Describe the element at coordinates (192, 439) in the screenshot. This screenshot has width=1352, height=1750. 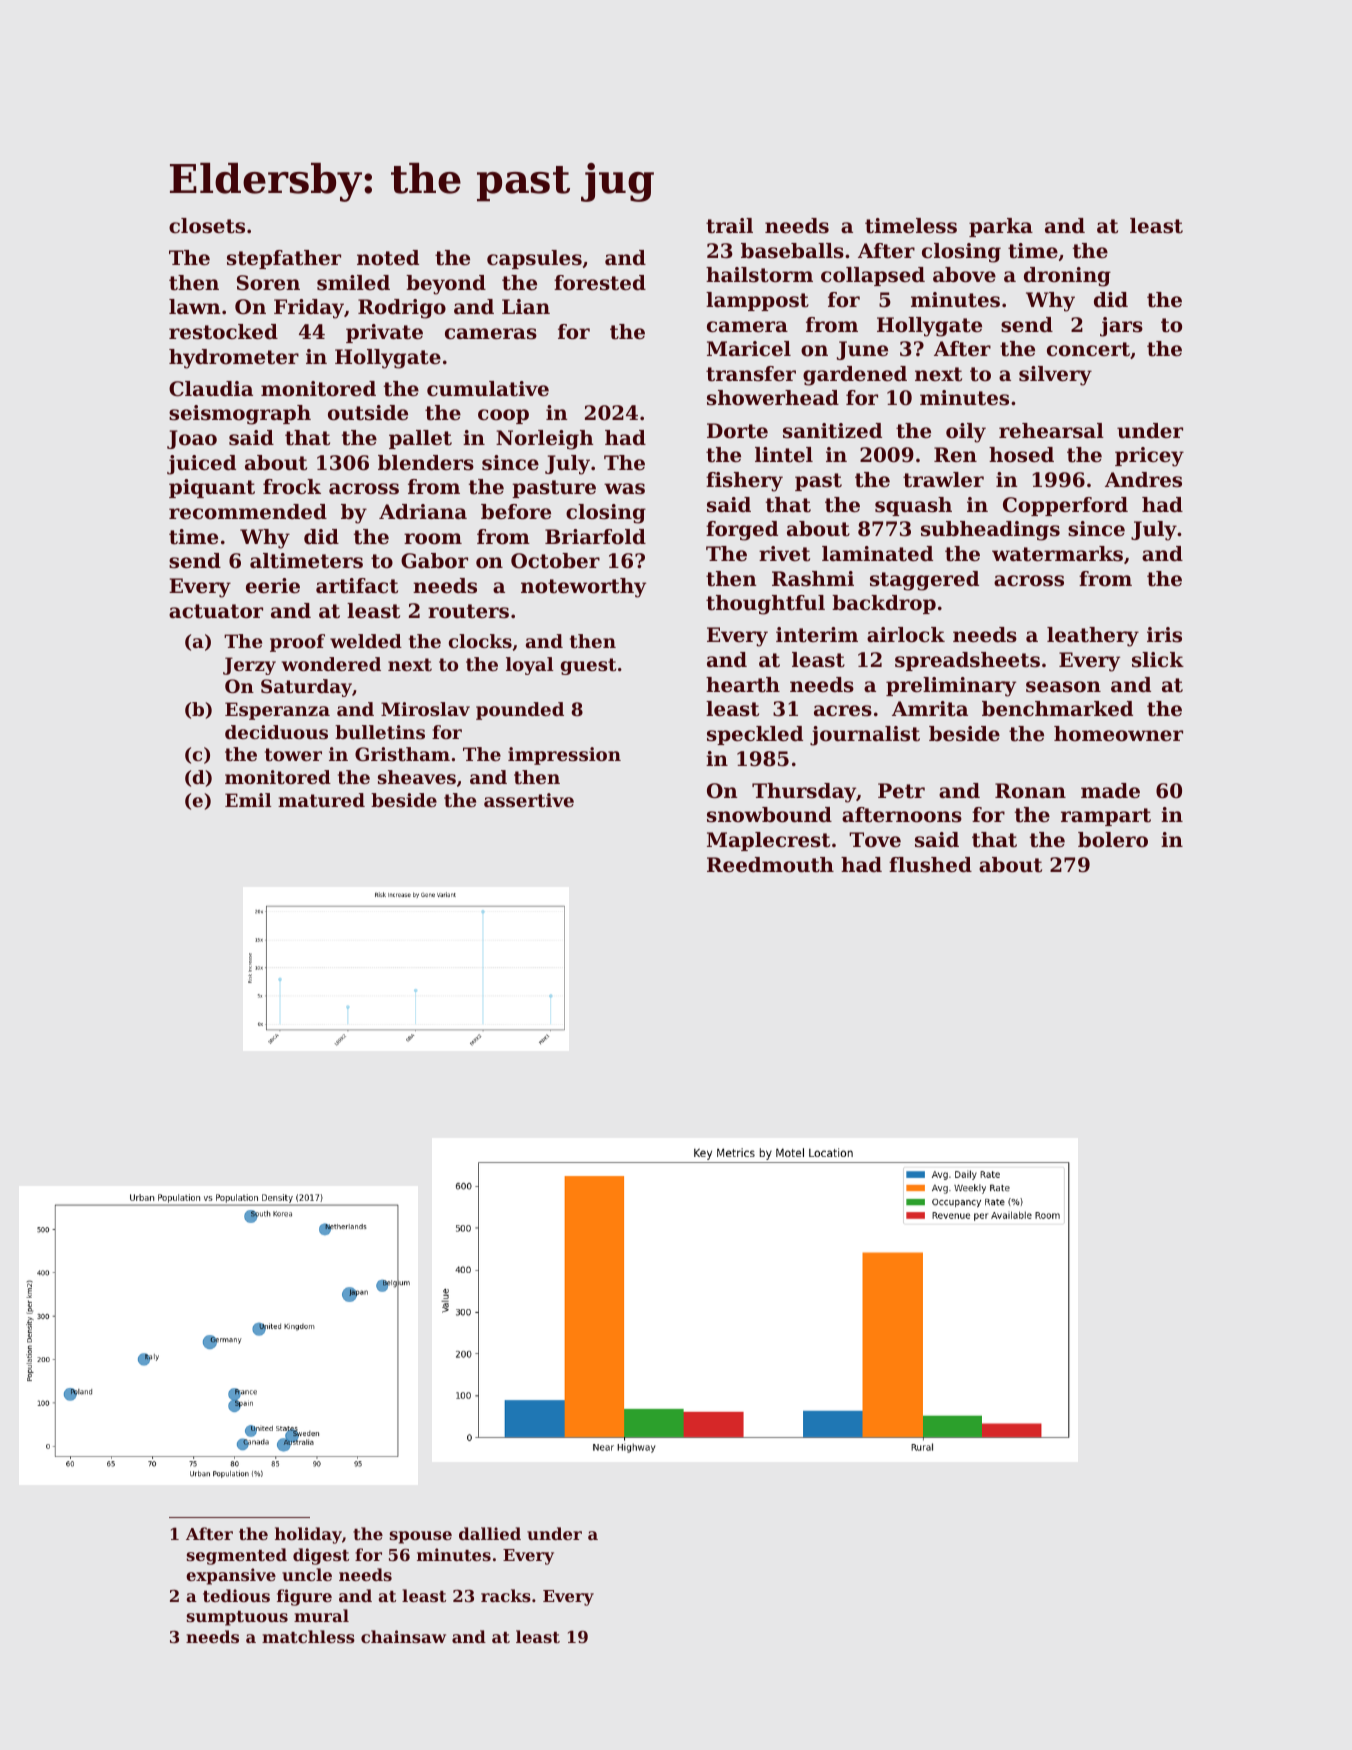
I see `Joao` at that location.
